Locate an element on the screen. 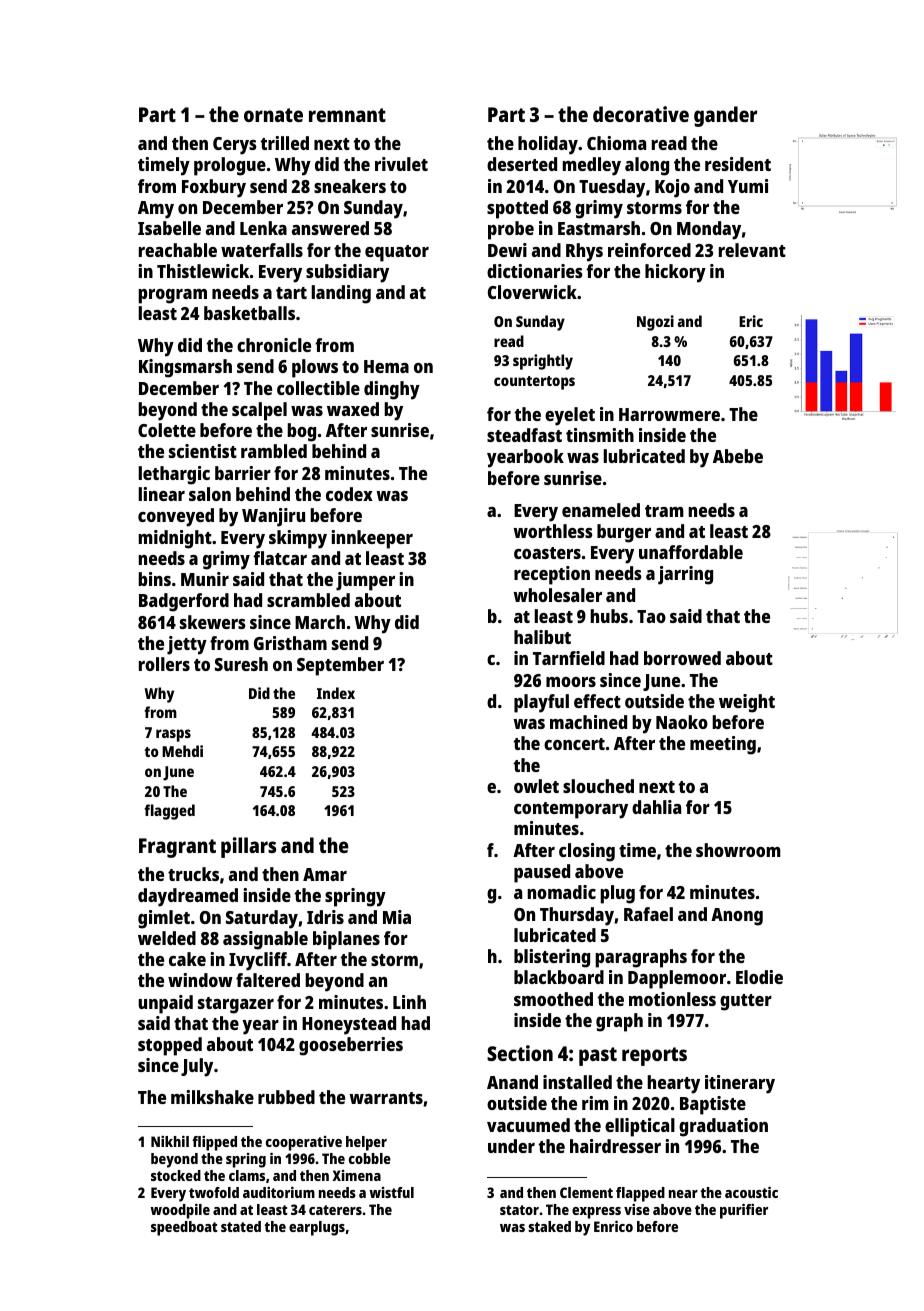  pillars is located at coordinates (248, 847).
